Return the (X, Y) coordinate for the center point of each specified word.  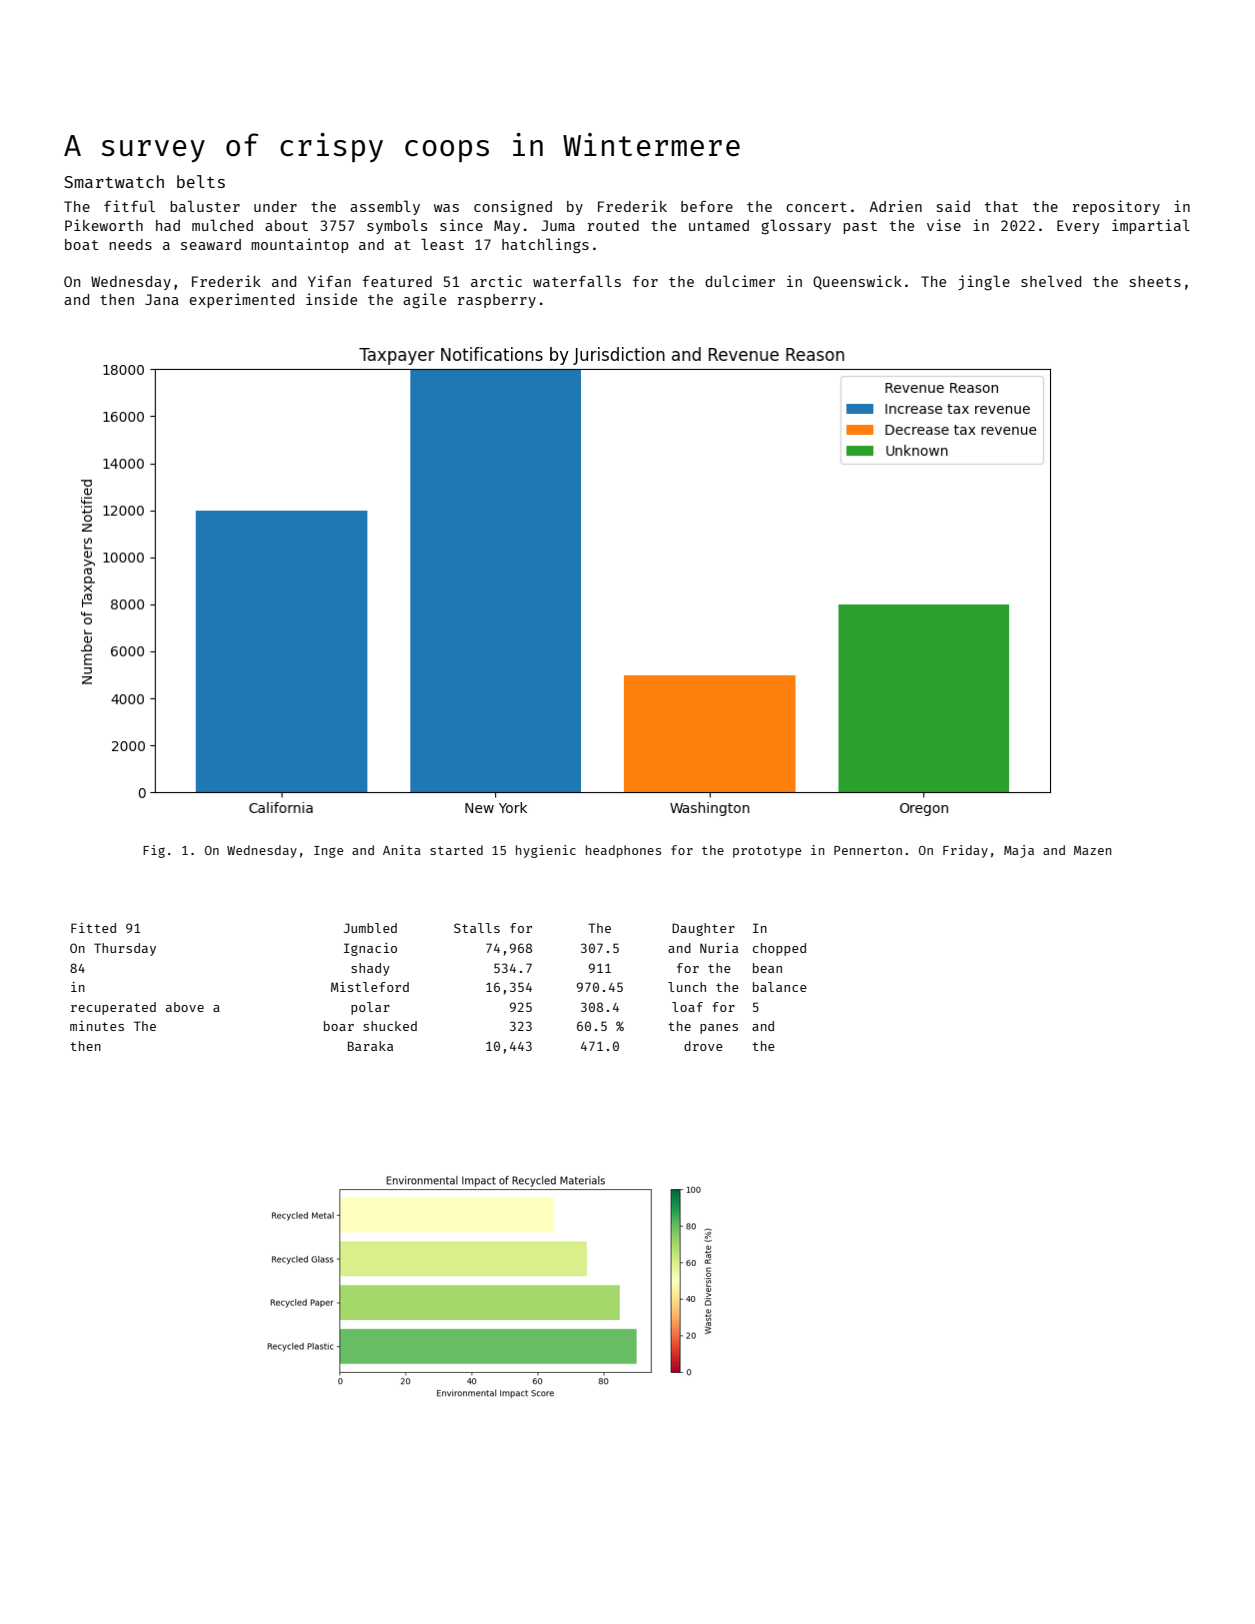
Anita (402, 850)
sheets (1155, 281)
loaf (687, 1007)
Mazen (1093, 850)
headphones (623, 851)
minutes (97, 1026)
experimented (242, 300)
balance (780, 987)
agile (424, 301)
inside (331, 299)
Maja (1019, 851)
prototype (767, 852)
